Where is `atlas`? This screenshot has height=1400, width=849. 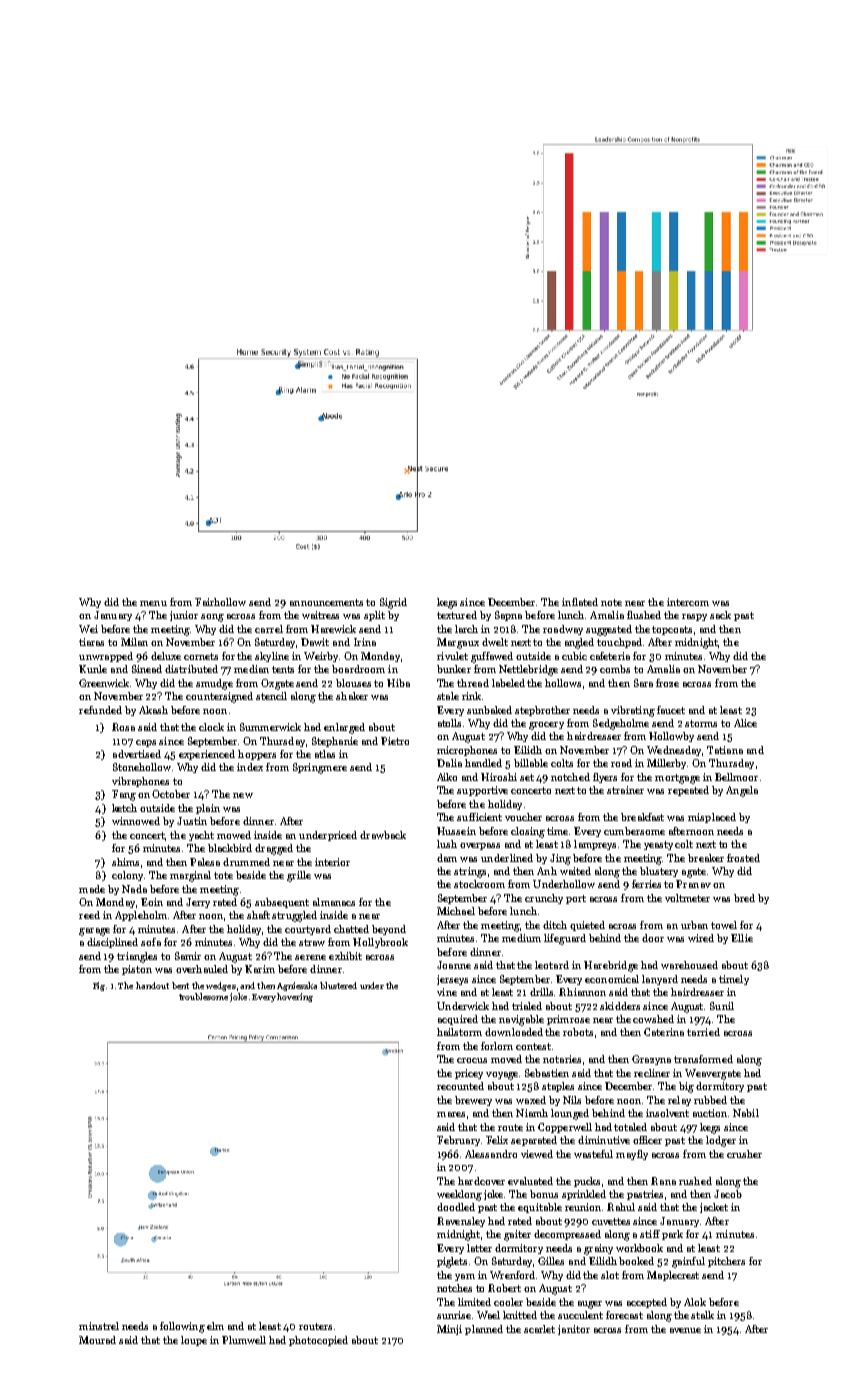
atlas is located at coordinates (325, 754).
